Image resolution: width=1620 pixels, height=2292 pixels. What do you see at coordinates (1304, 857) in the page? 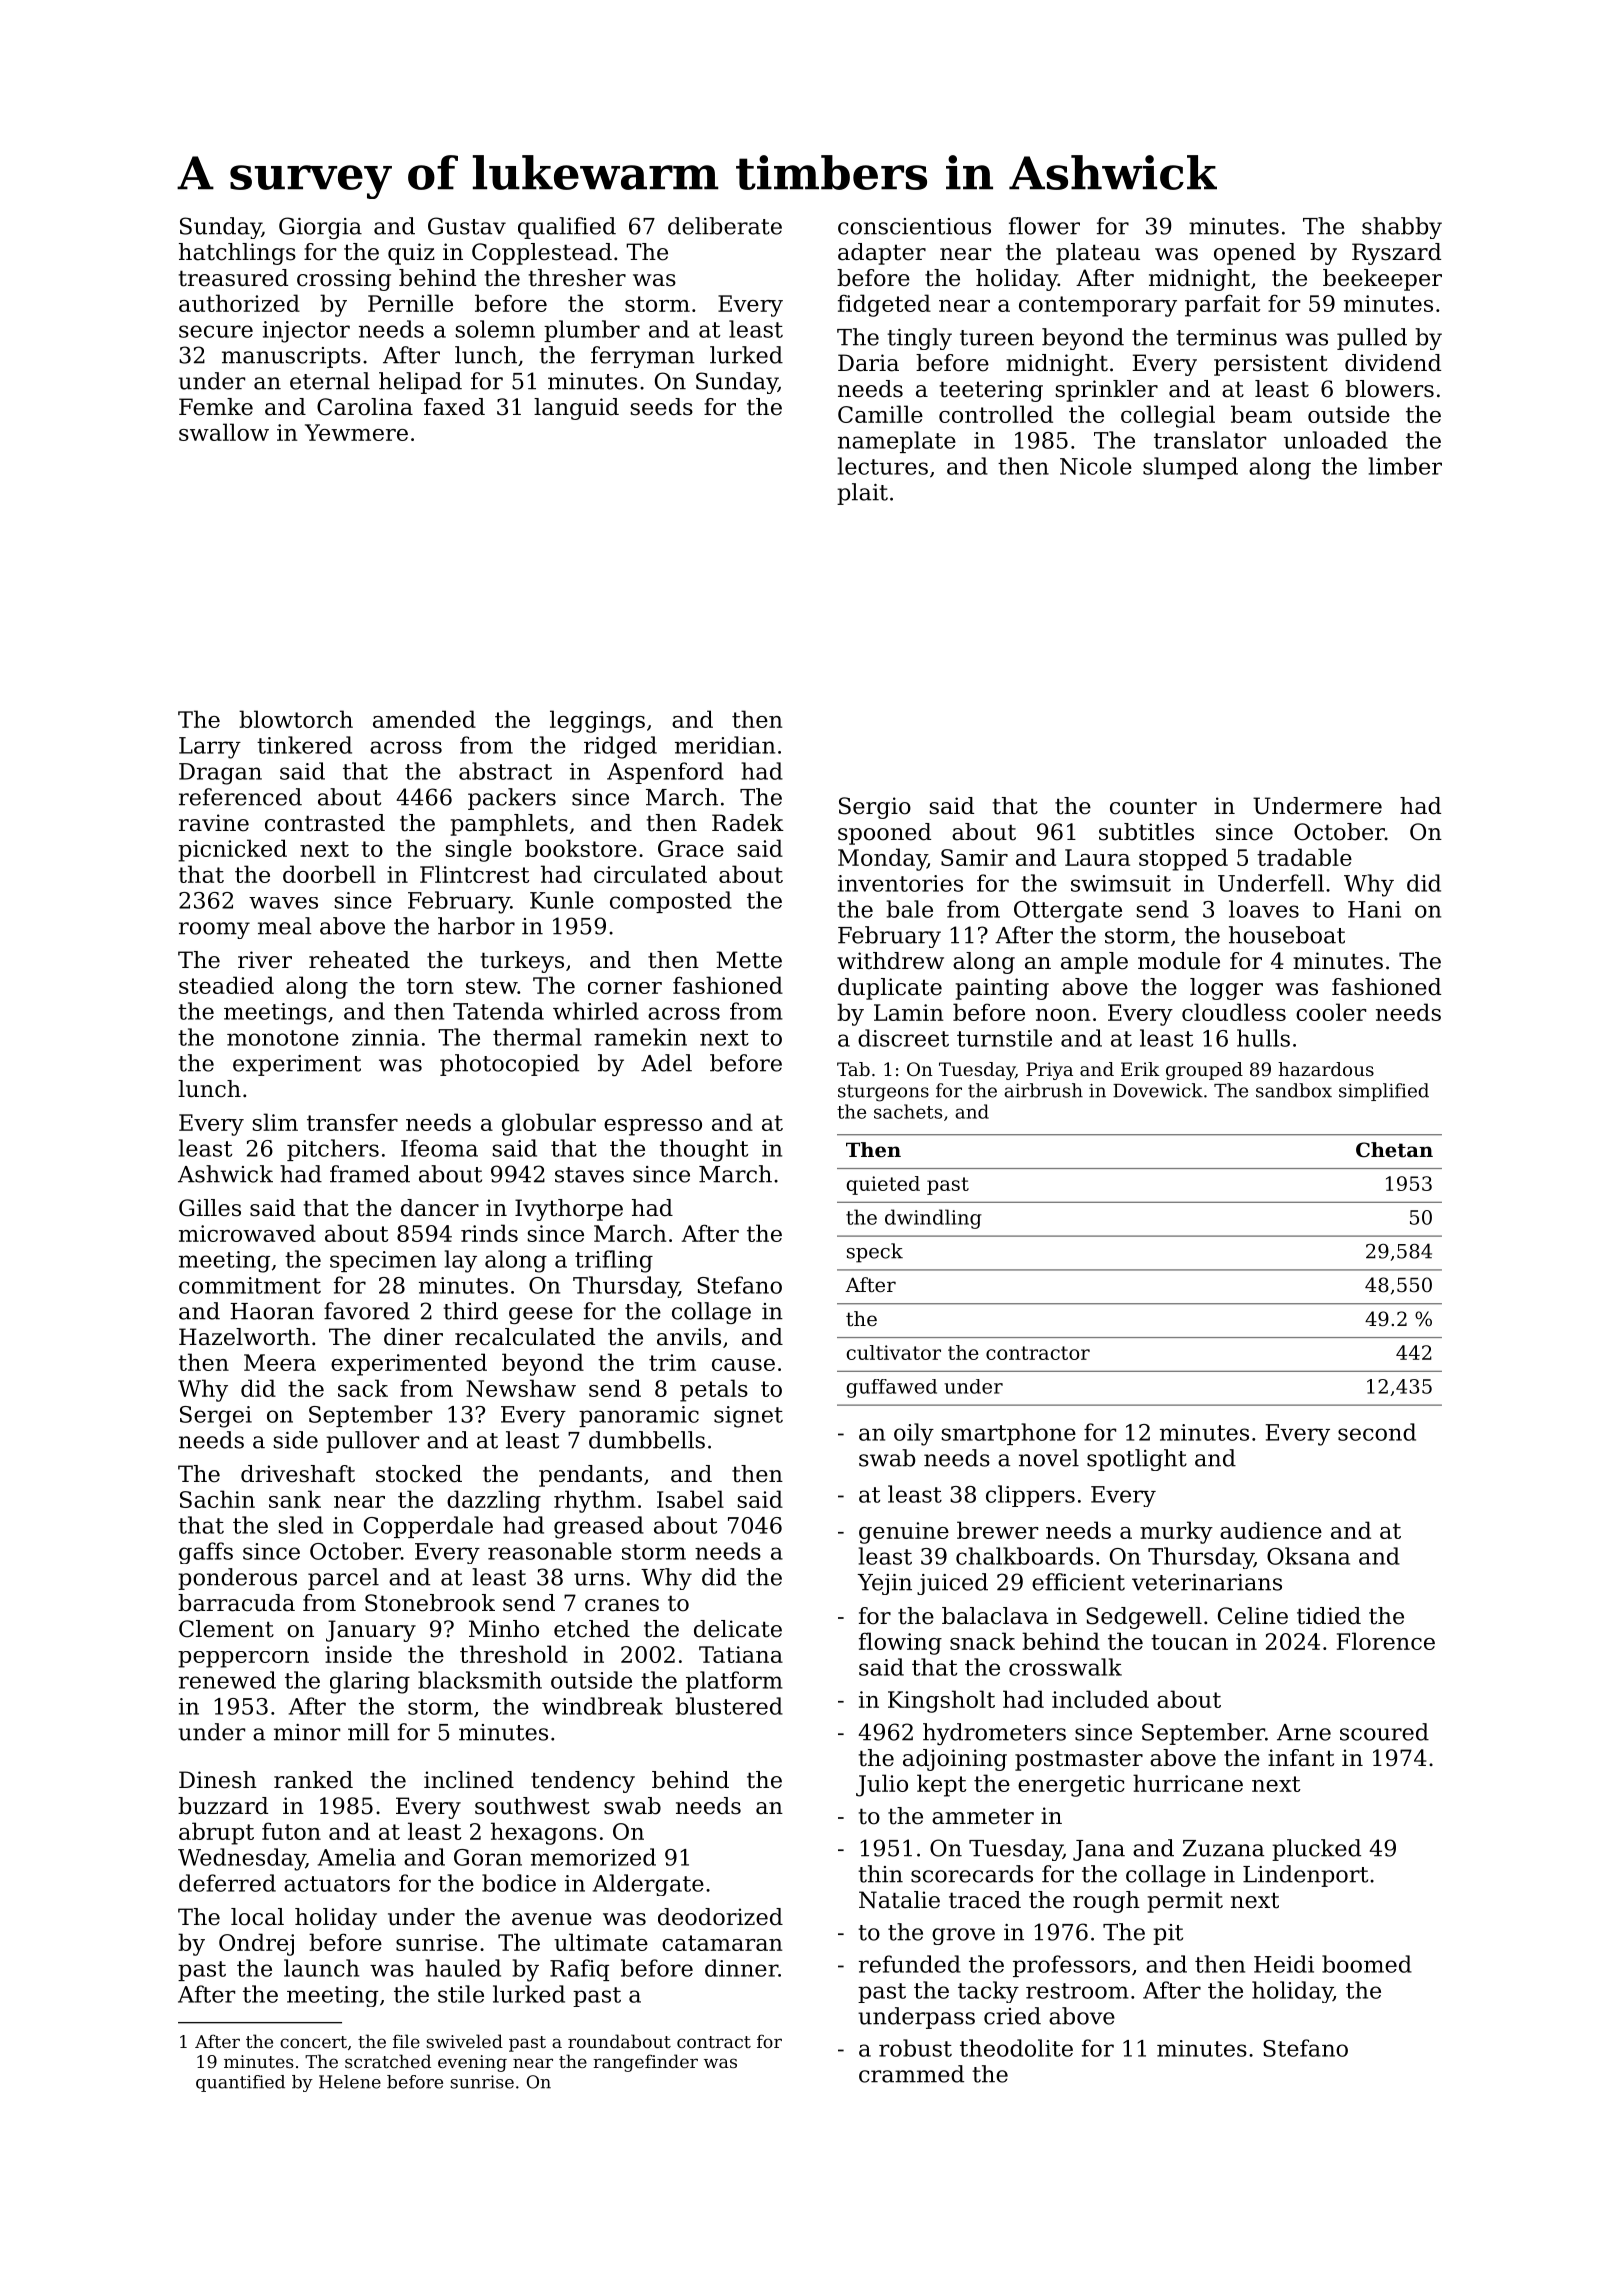
I see `tradable` at bounding box center [1304, 857].
